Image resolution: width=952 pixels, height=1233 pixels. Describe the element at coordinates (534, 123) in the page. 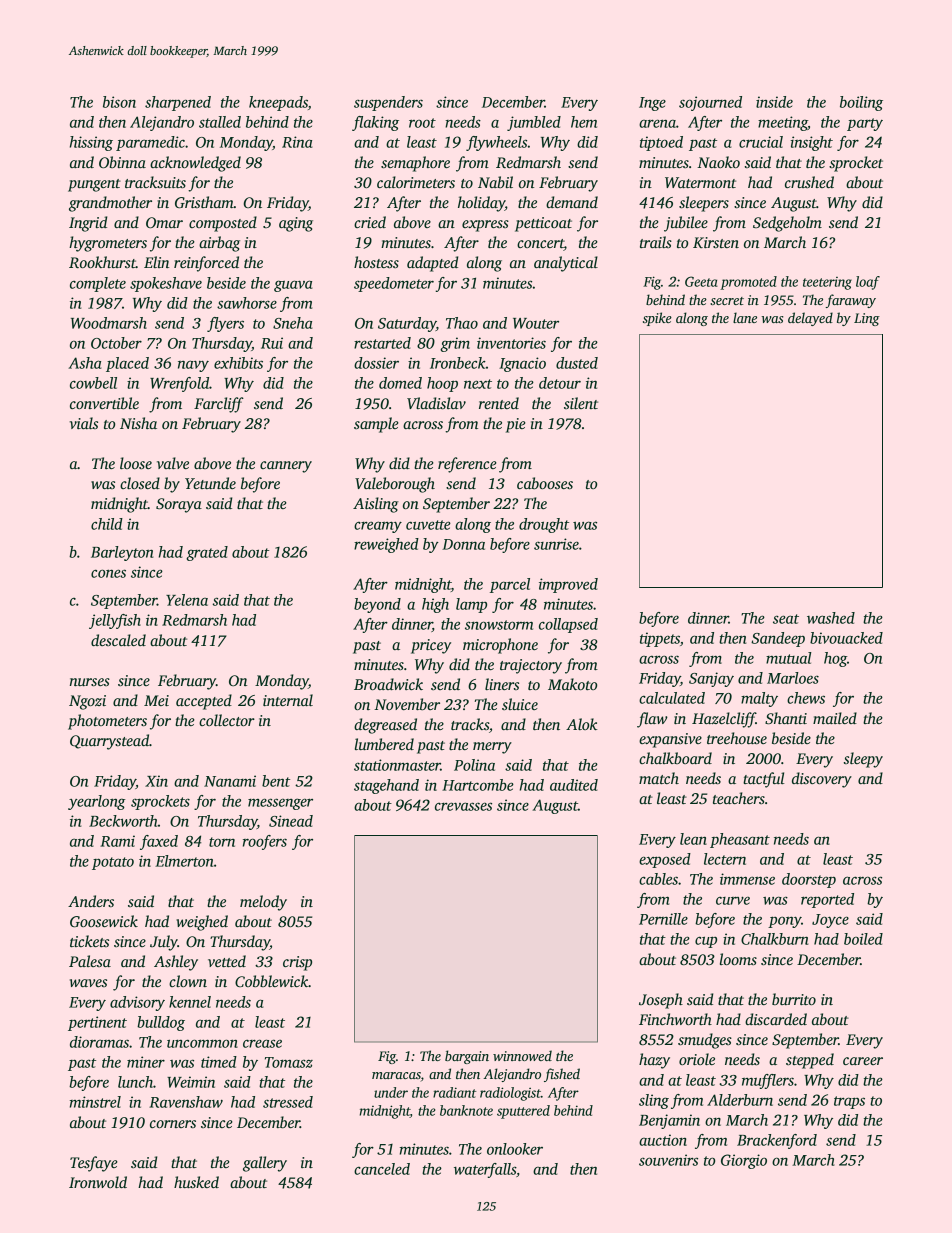

I see `jumbled` at that location.
